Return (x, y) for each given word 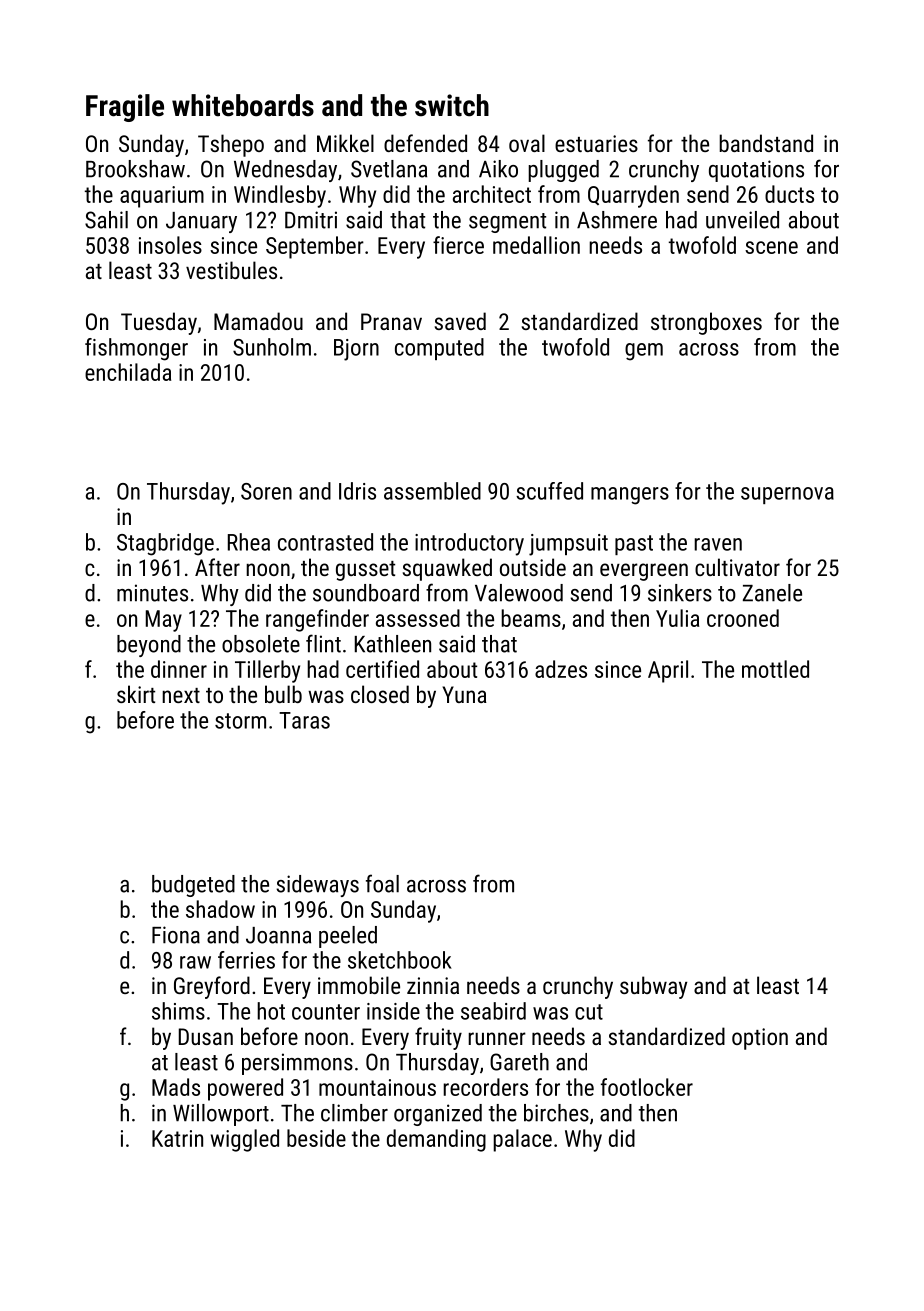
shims (178, 1011)
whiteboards (243, 105)
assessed (418, 618)
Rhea (249, 542)
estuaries (596, 143)
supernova (787, 495)
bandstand (766, 143)
